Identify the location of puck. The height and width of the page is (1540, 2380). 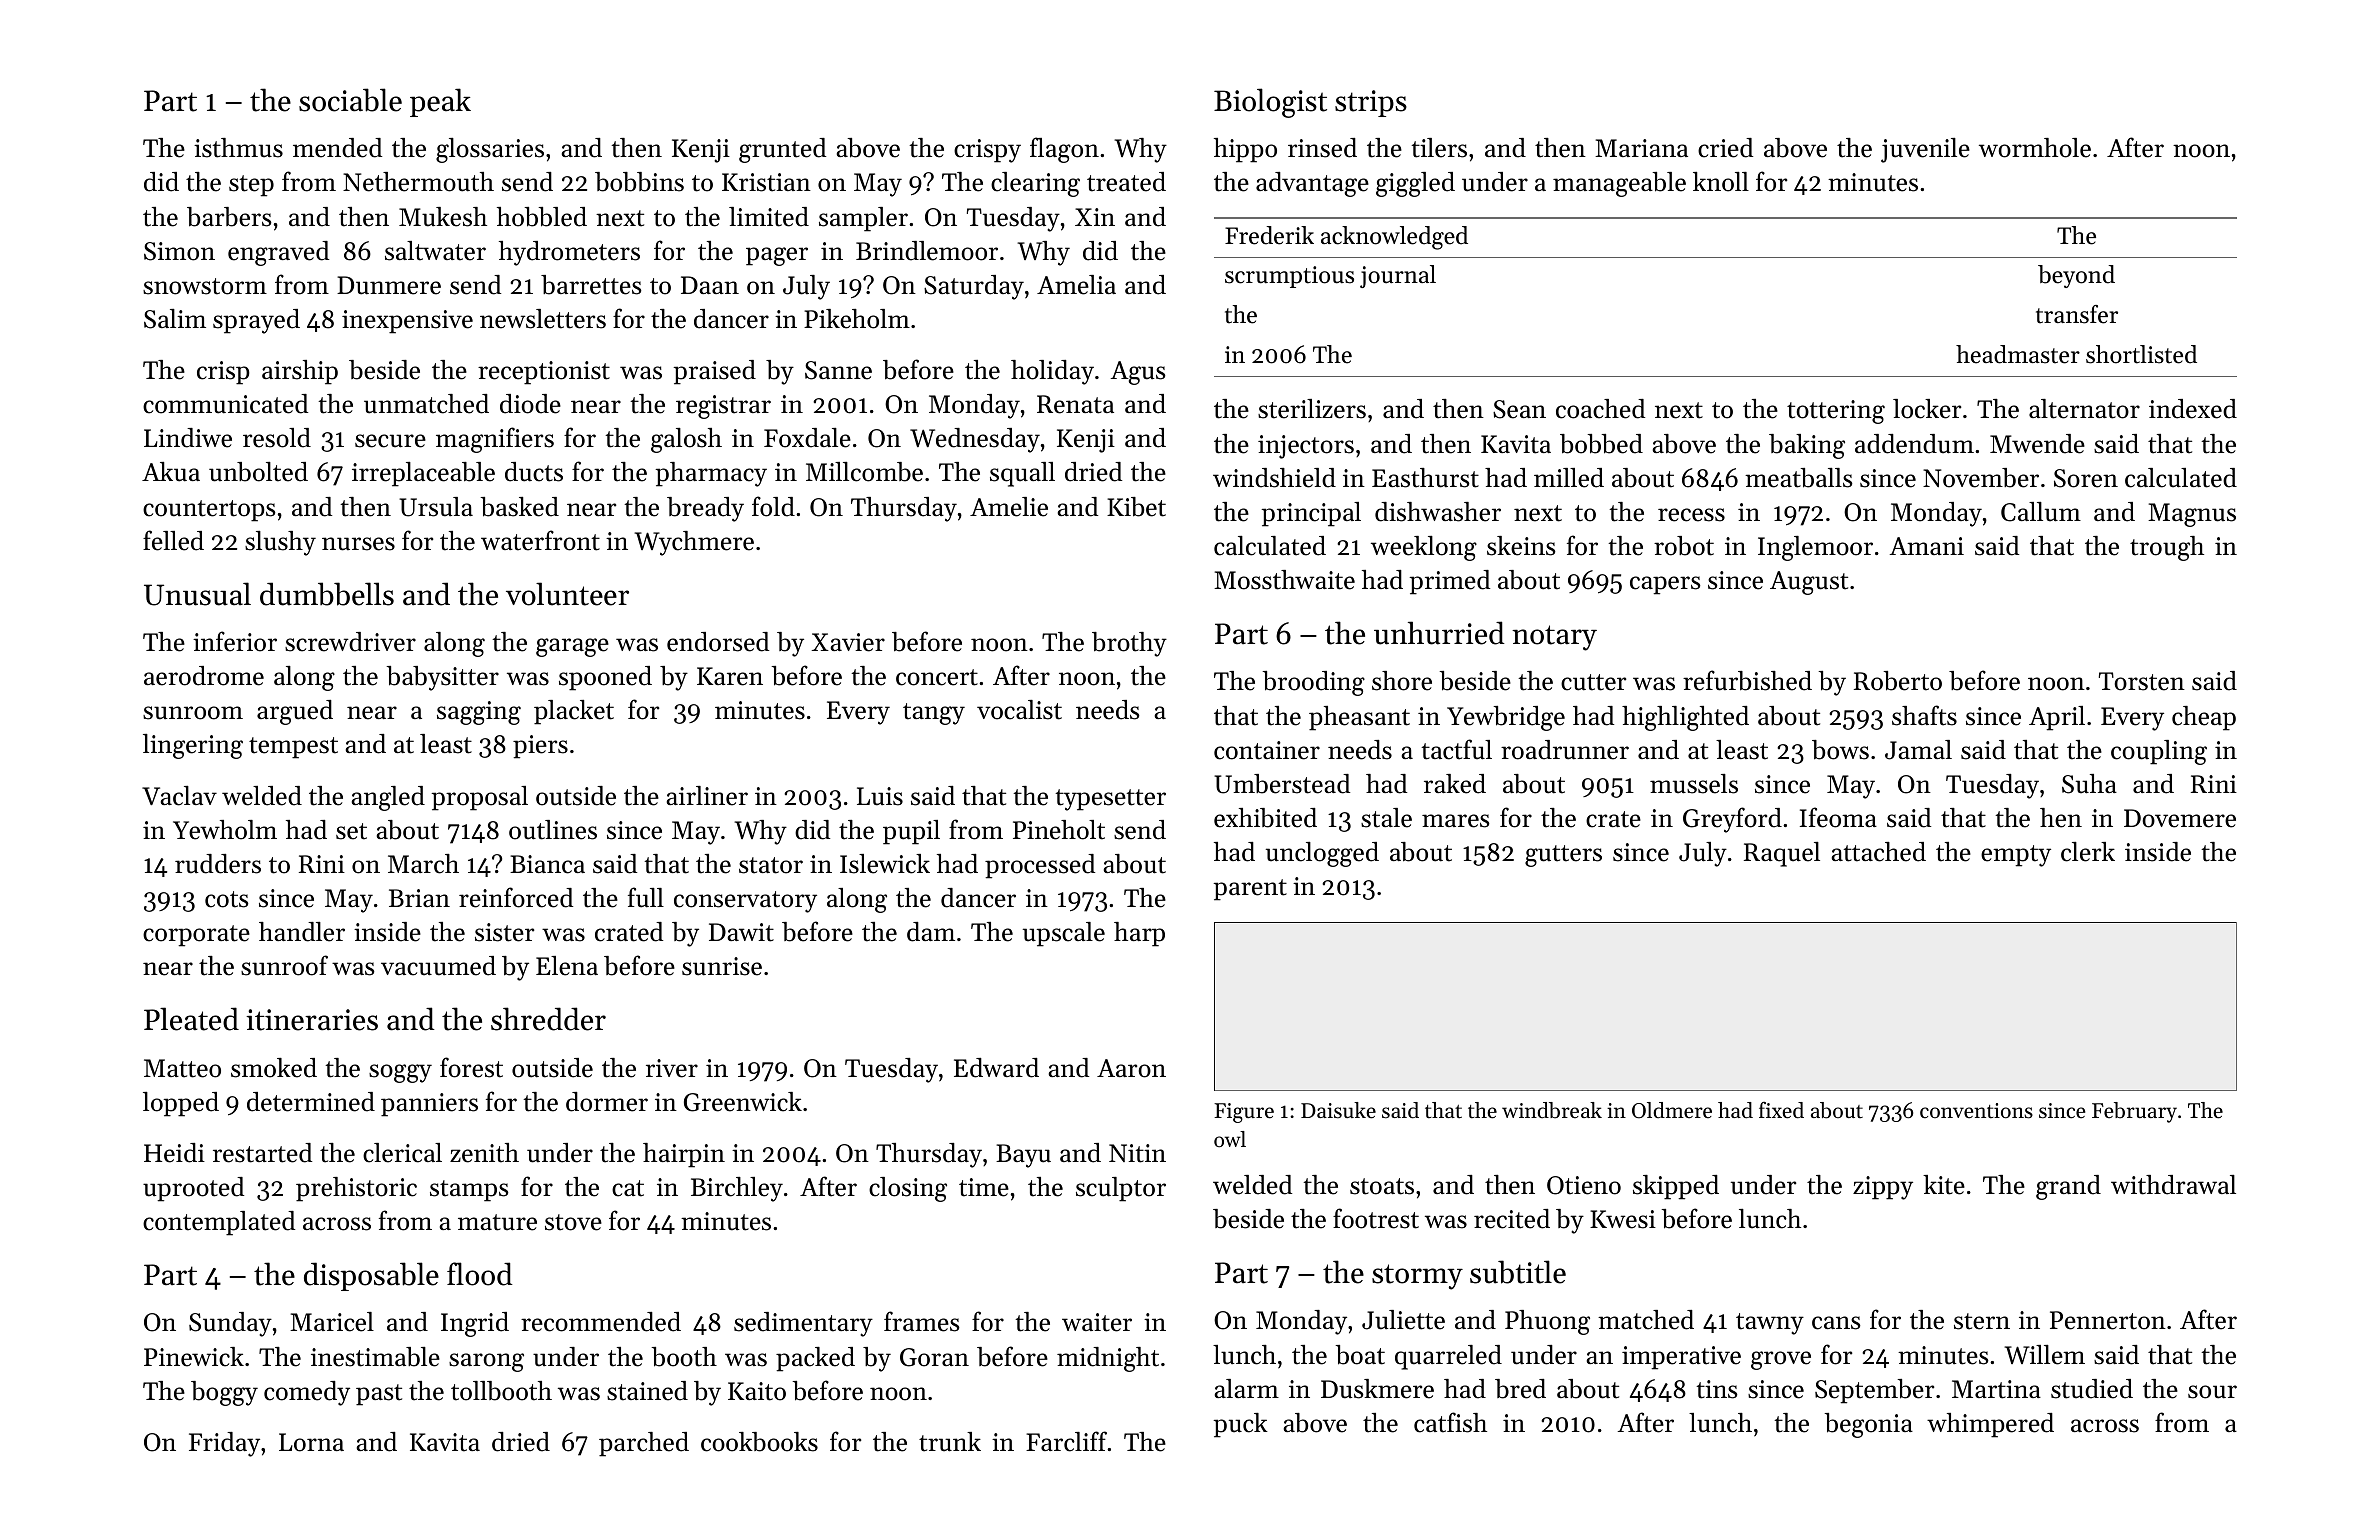
(1240, 1425).
